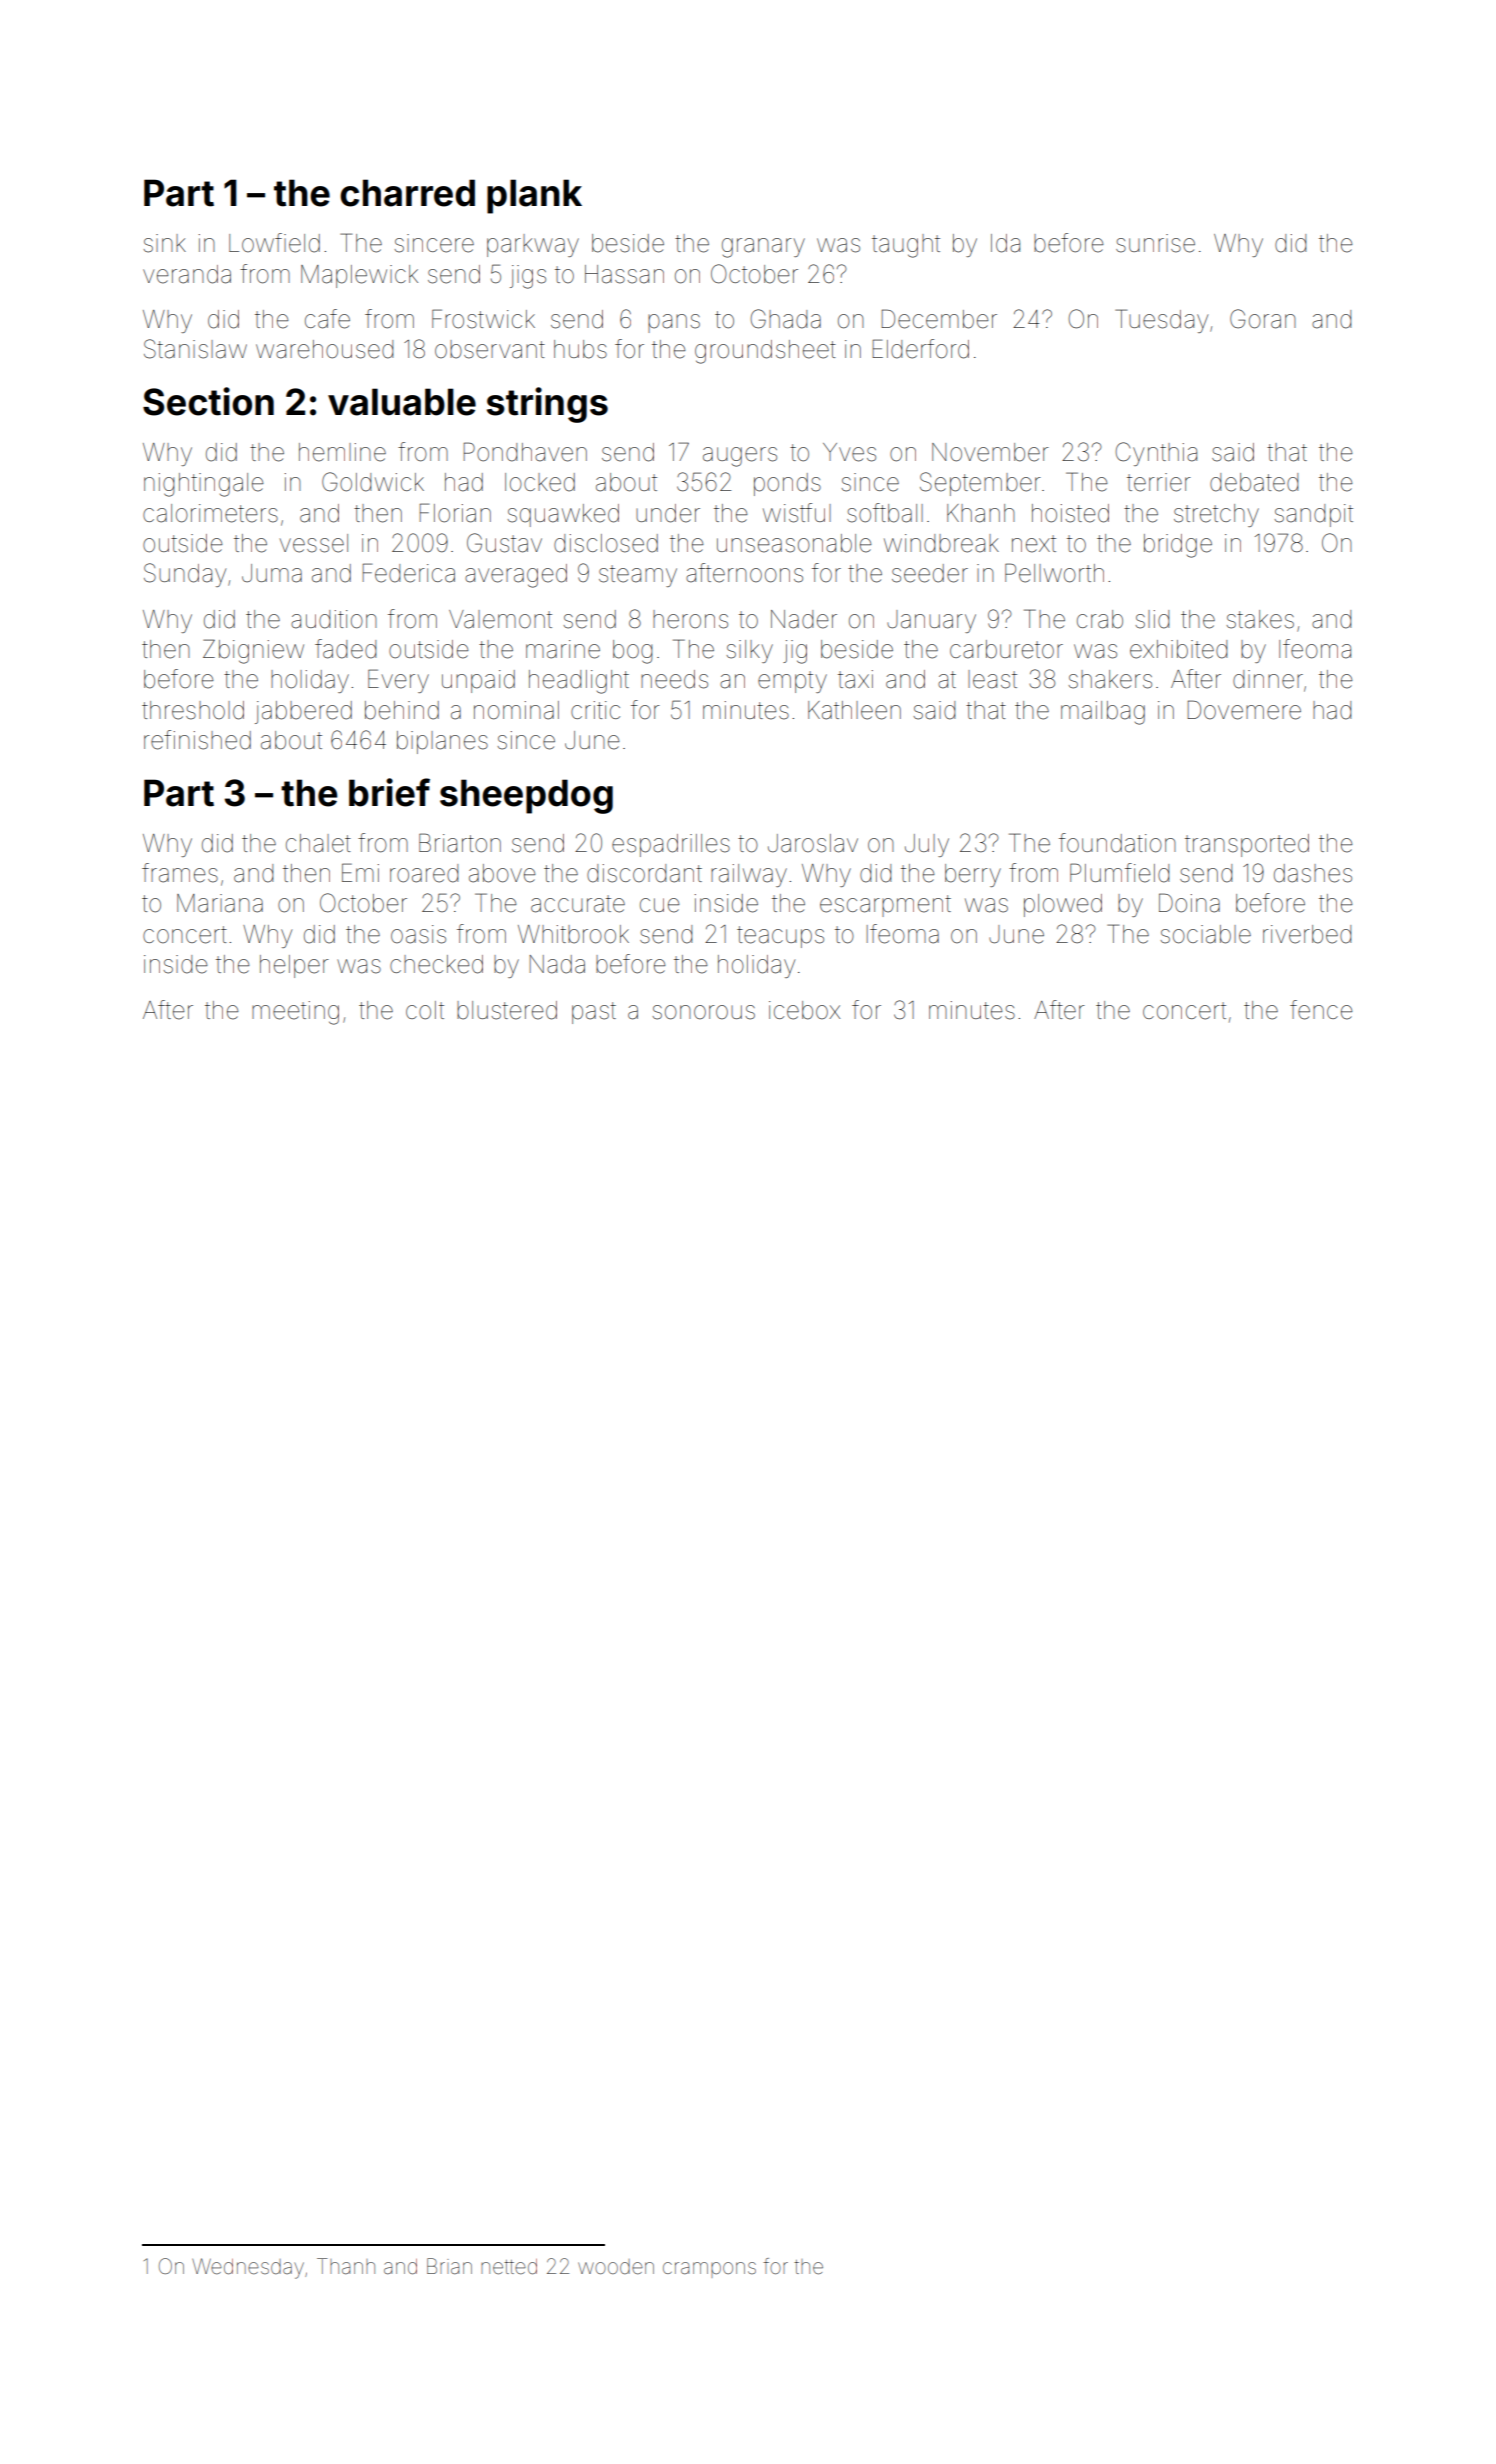 Image resolution: width=1496 pixels, height=2464 pixels. What do you see at coordinates (248, 2268) in the screenshot?
I see `Wednesday` at bounding box center [248, 2268].
